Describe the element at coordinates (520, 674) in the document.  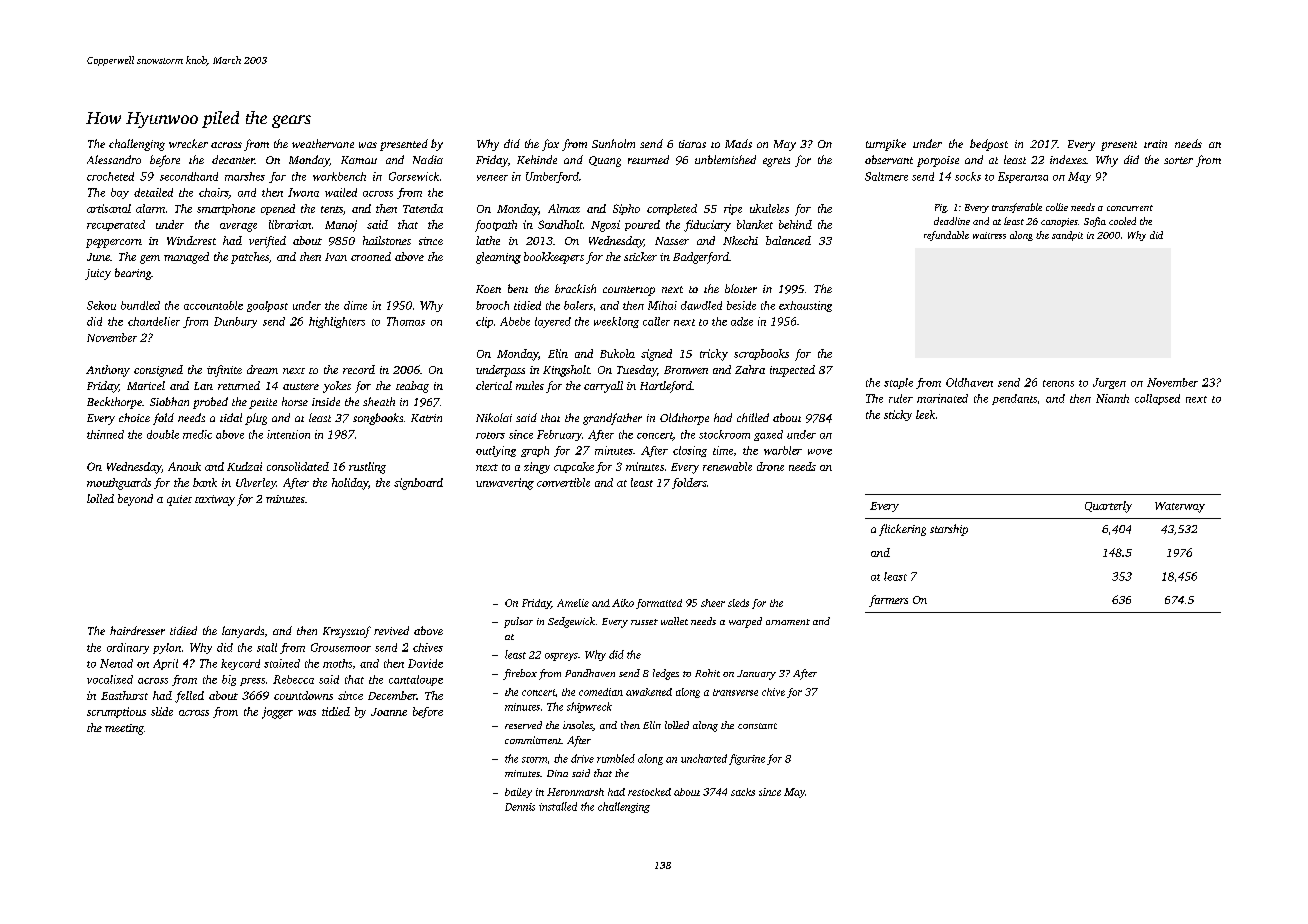
I see `firebox` at that location.
